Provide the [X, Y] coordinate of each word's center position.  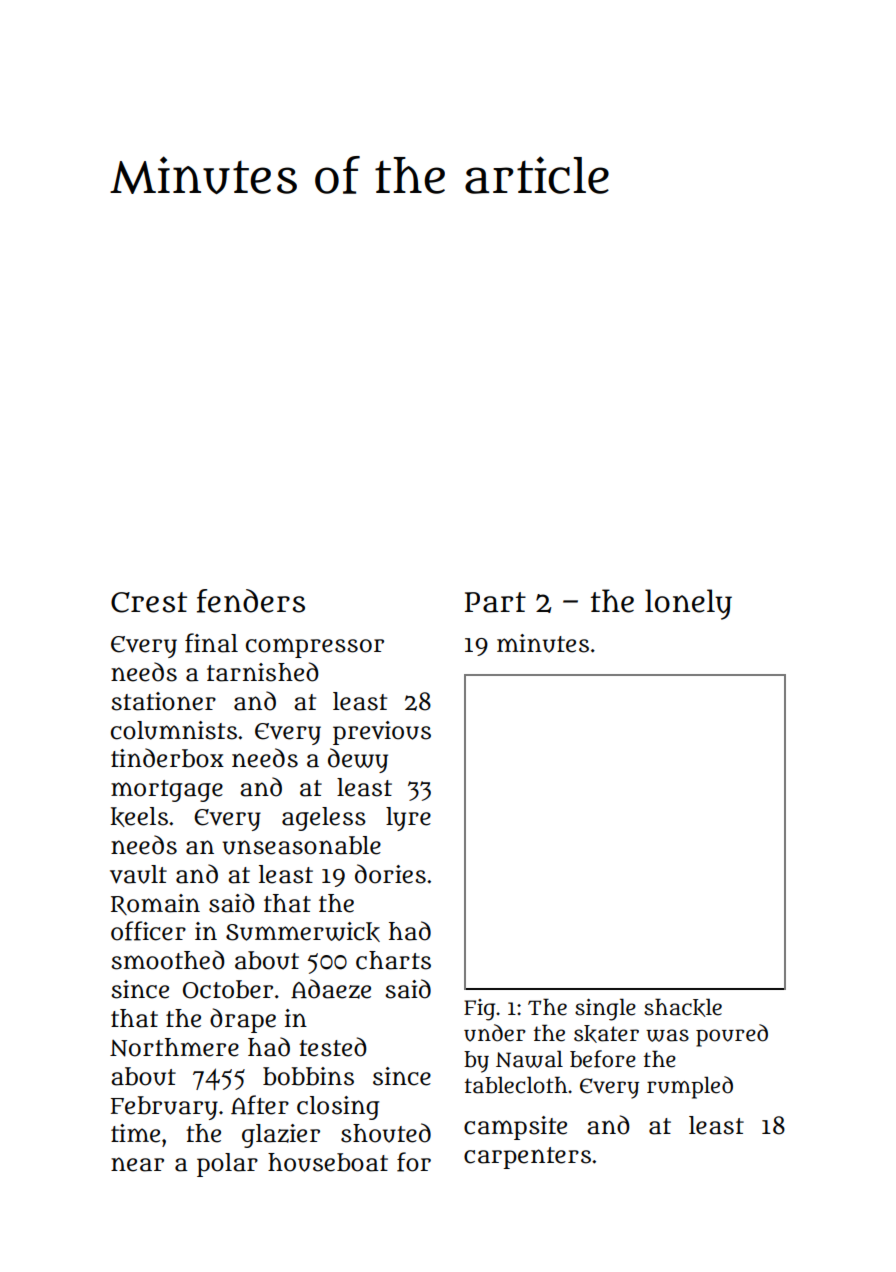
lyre [408, 819]
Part [495, 602]
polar [227, 1165]
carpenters [527, 1158]
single [605, 1009]
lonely [688, 604]
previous [382, 733]
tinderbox [167, 758]
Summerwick [303, 932]
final [211, 643]
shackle [683, 1007]
